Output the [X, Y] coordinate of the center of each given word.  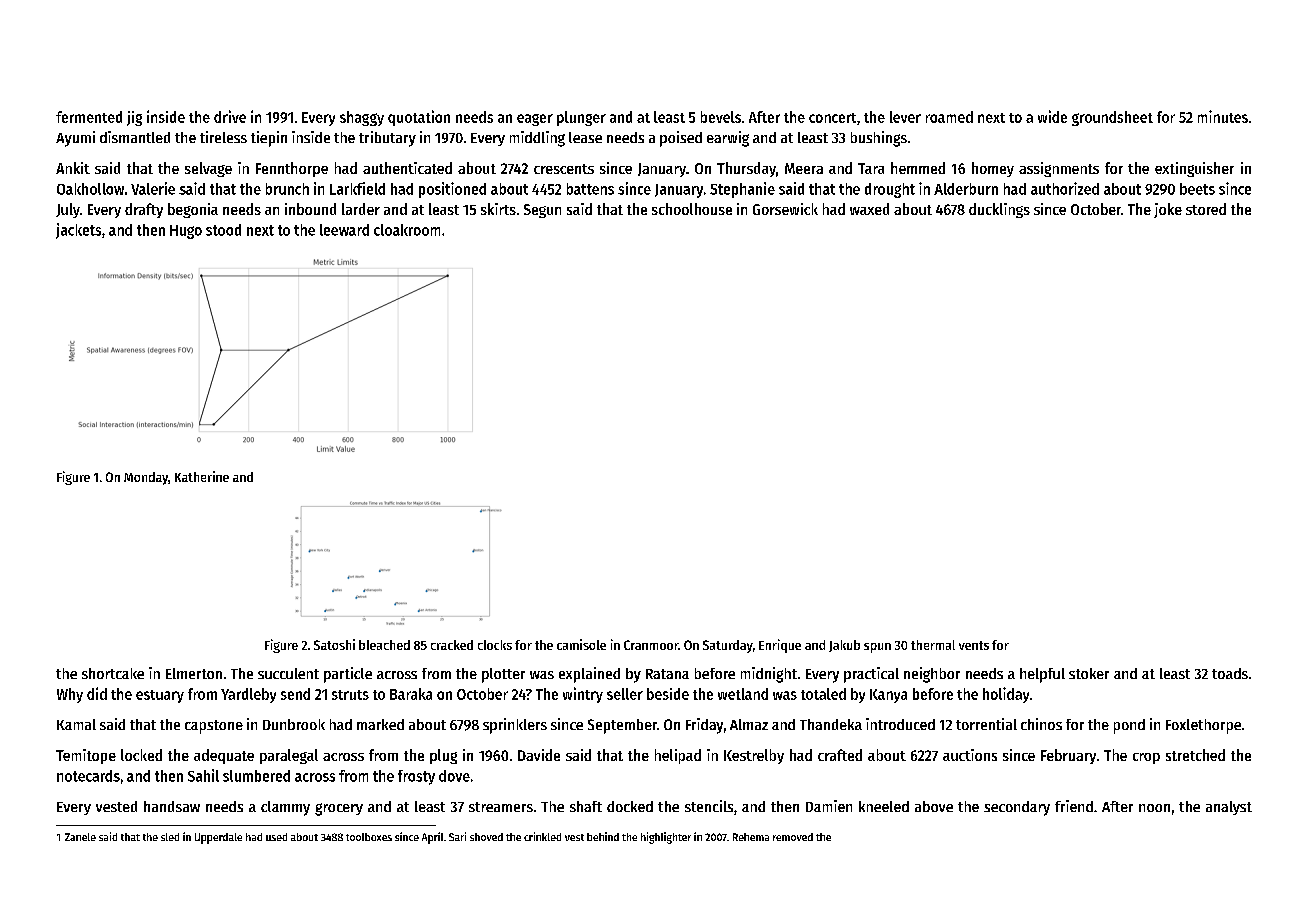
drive [230, 116]
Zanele [80, 837]
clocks [495, 645]
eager [535, 120]
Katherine [202, 476]
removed [793, 837]
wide [1052, 116]
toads [1230, 673]
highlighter [666, 838]
